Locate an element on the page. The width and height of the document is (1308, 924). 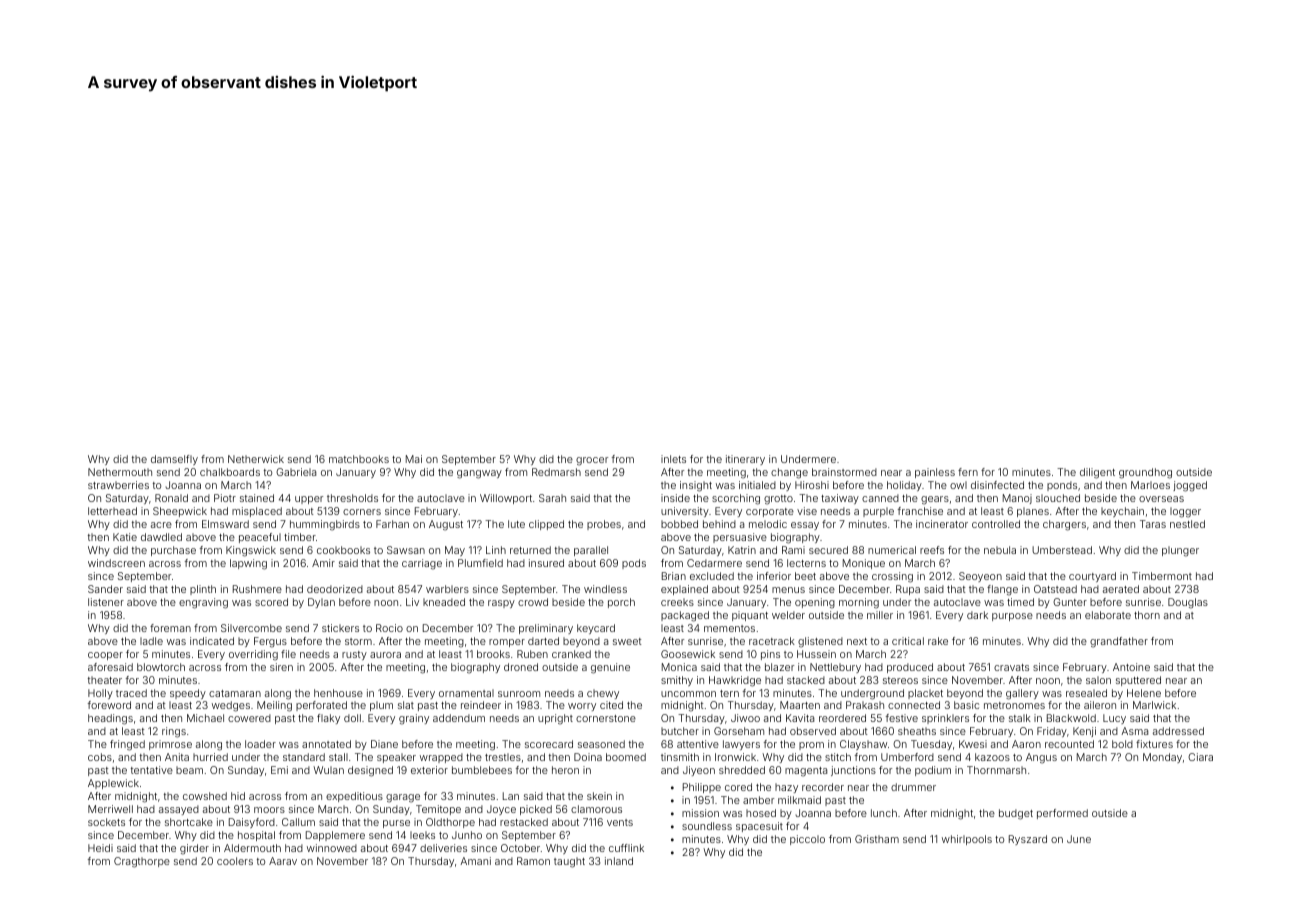
Hiroshi is located at coordinates (812, 485).
